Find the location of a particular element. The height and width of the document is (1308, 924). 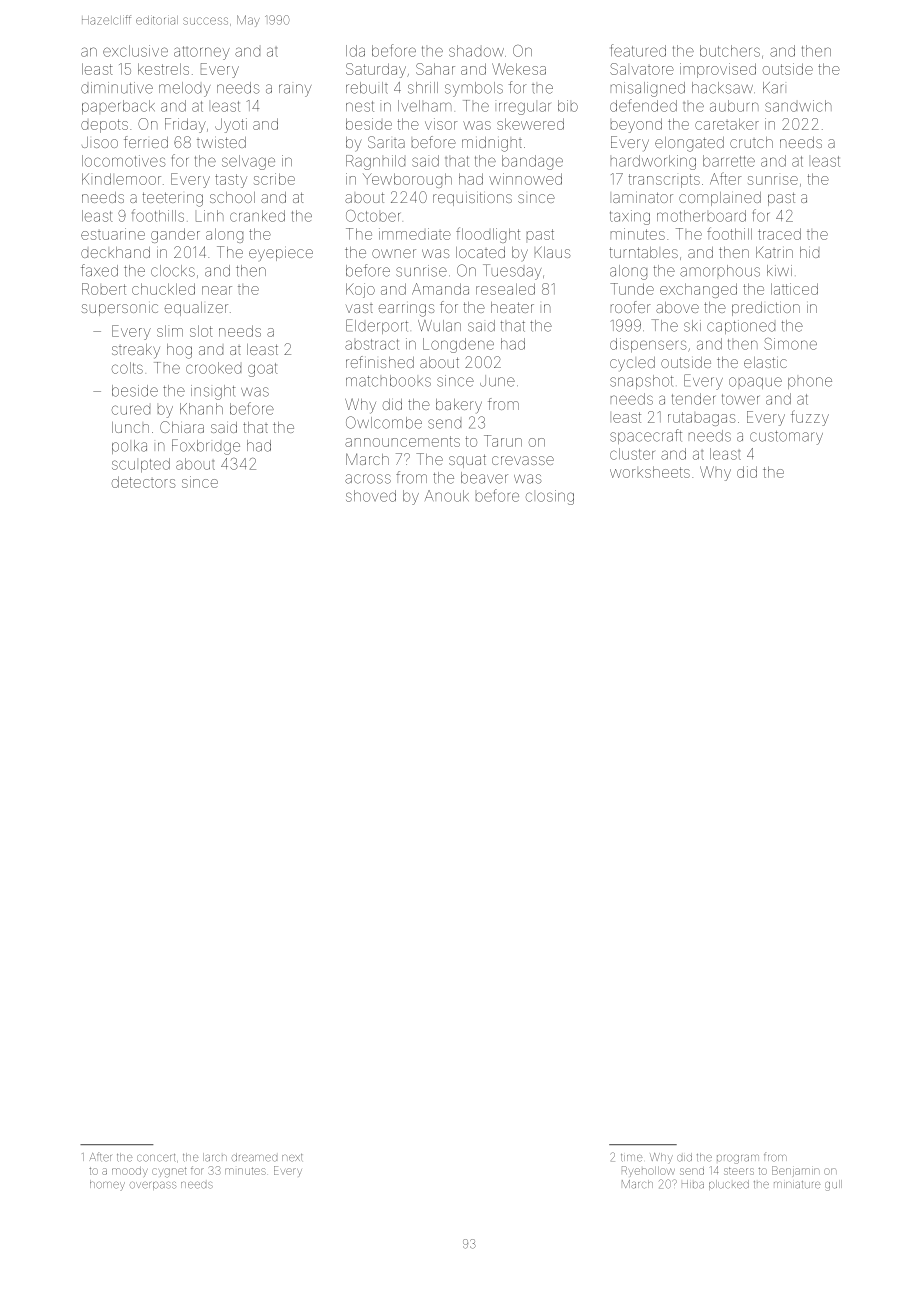

customary is located at coordinates (786, 438).
